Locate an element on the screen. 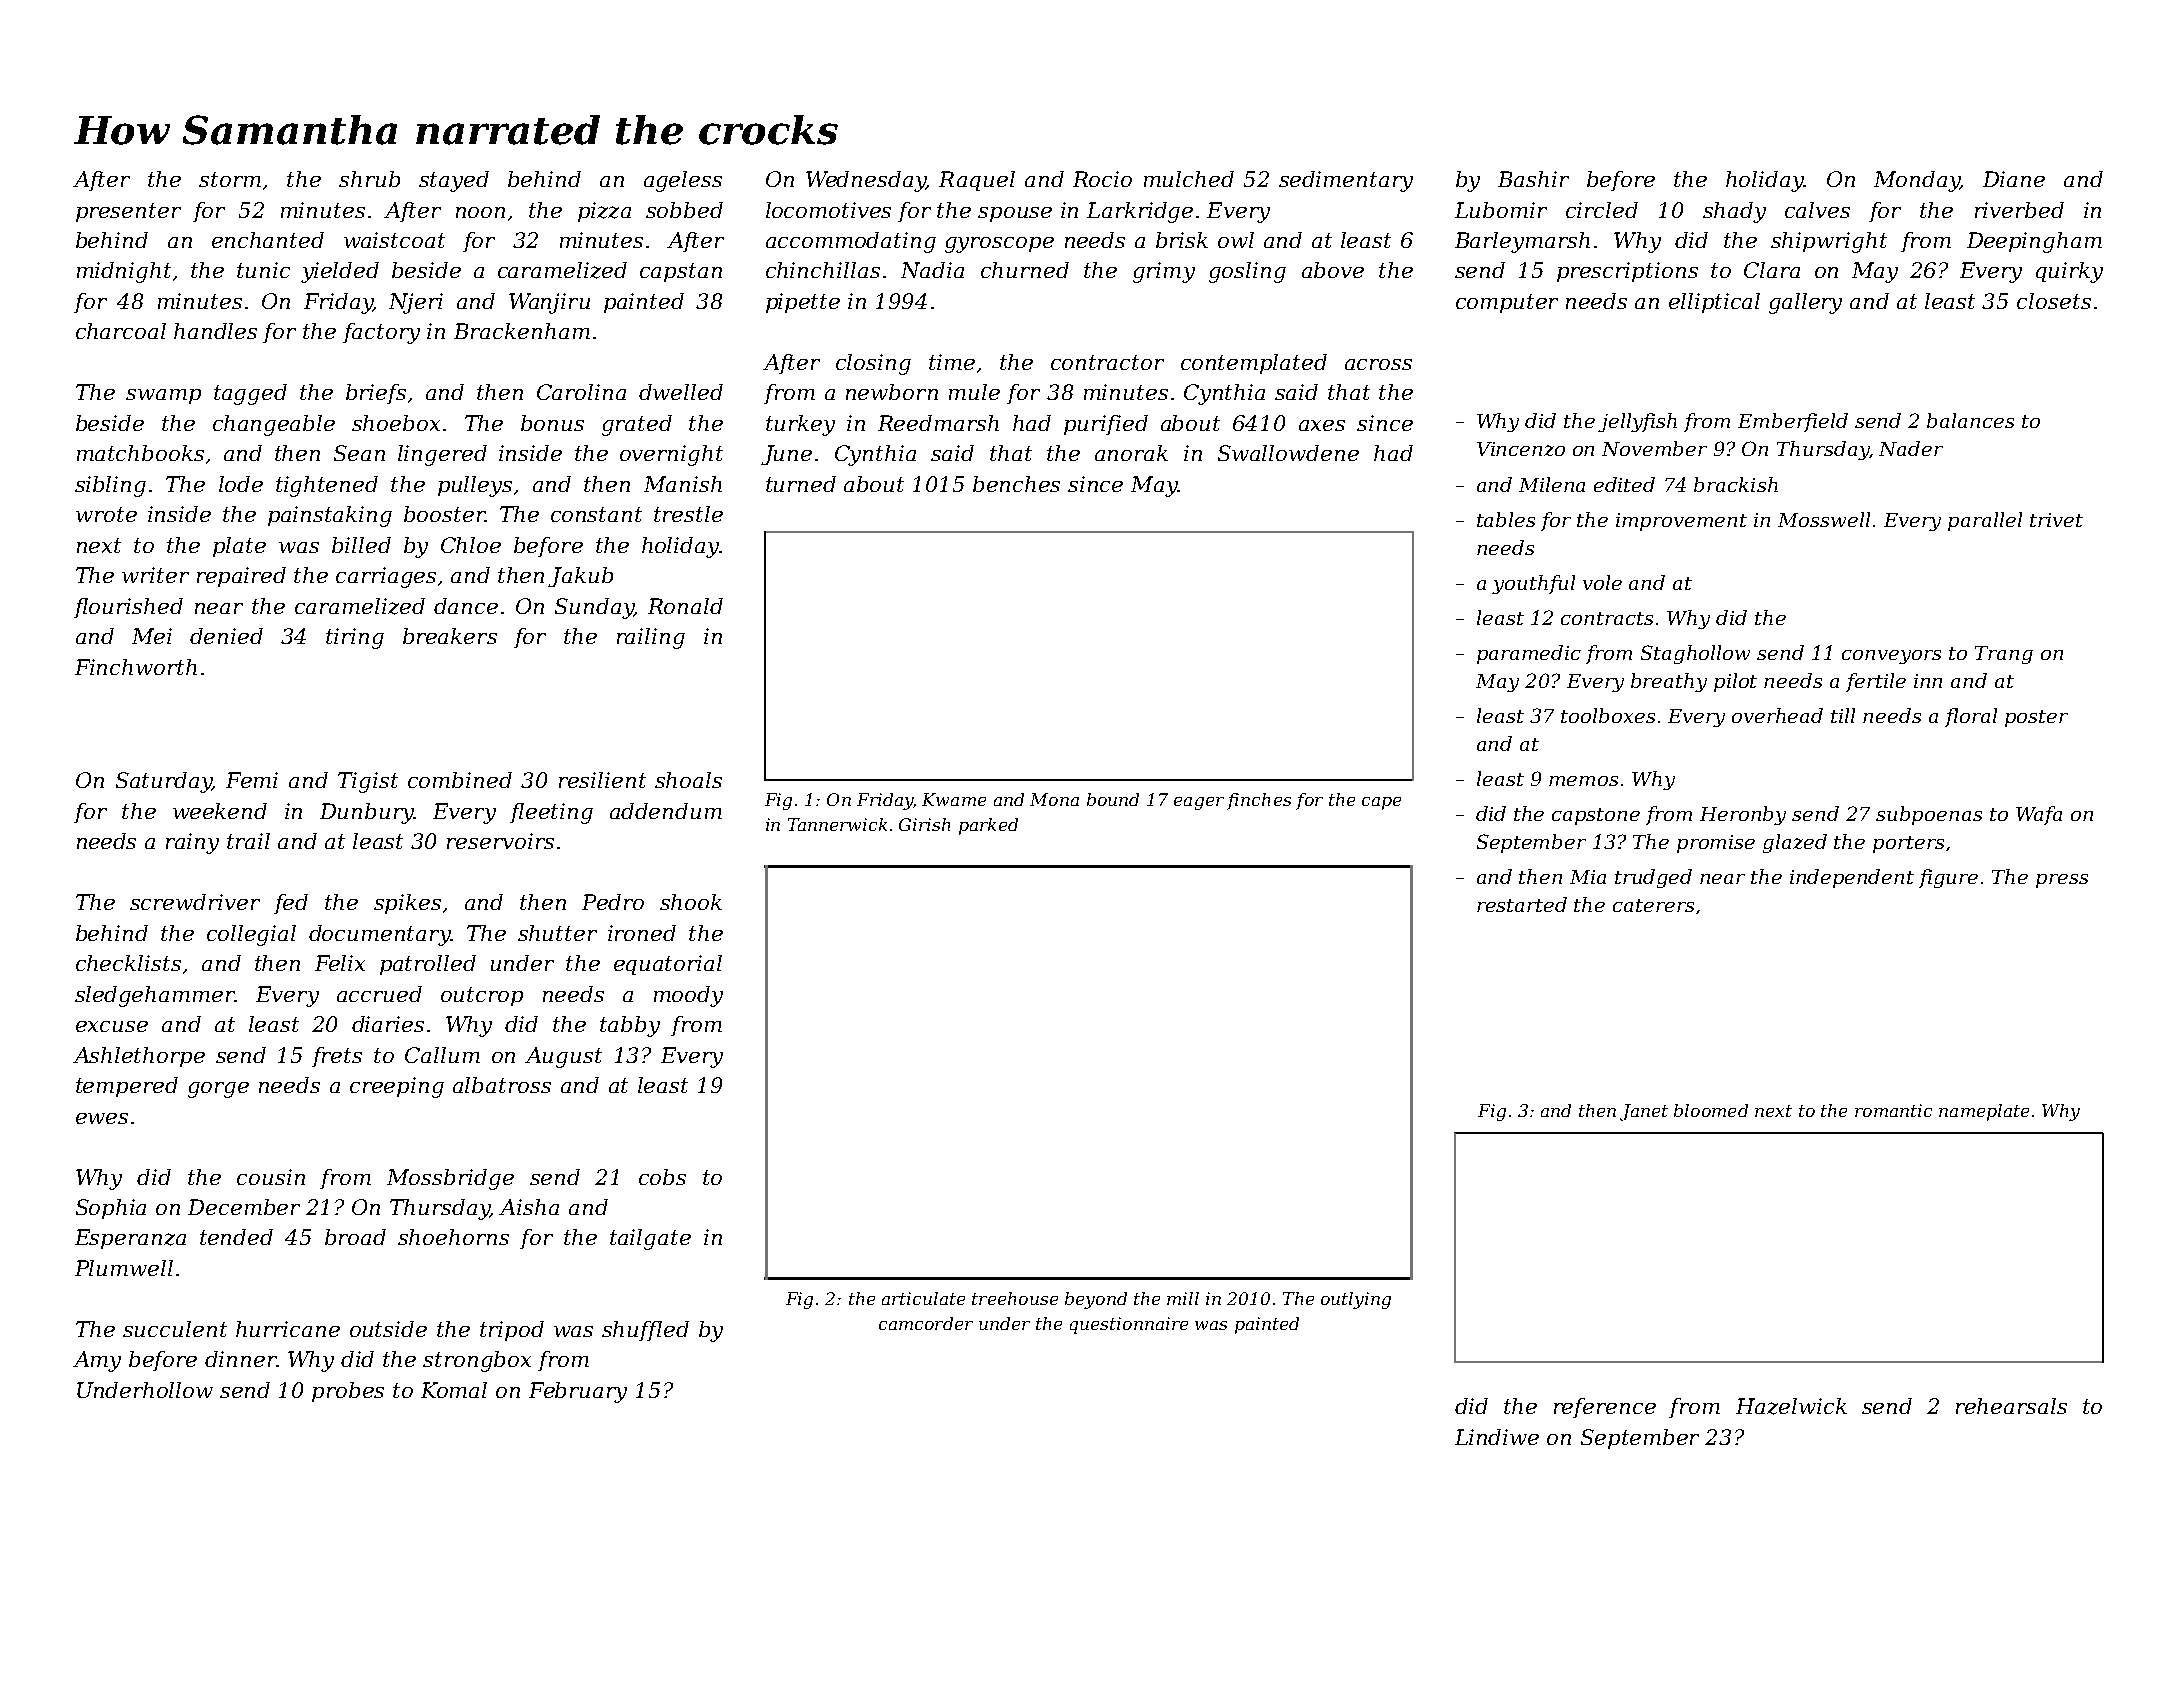  restarted is located at coordinates (1522, 904).
